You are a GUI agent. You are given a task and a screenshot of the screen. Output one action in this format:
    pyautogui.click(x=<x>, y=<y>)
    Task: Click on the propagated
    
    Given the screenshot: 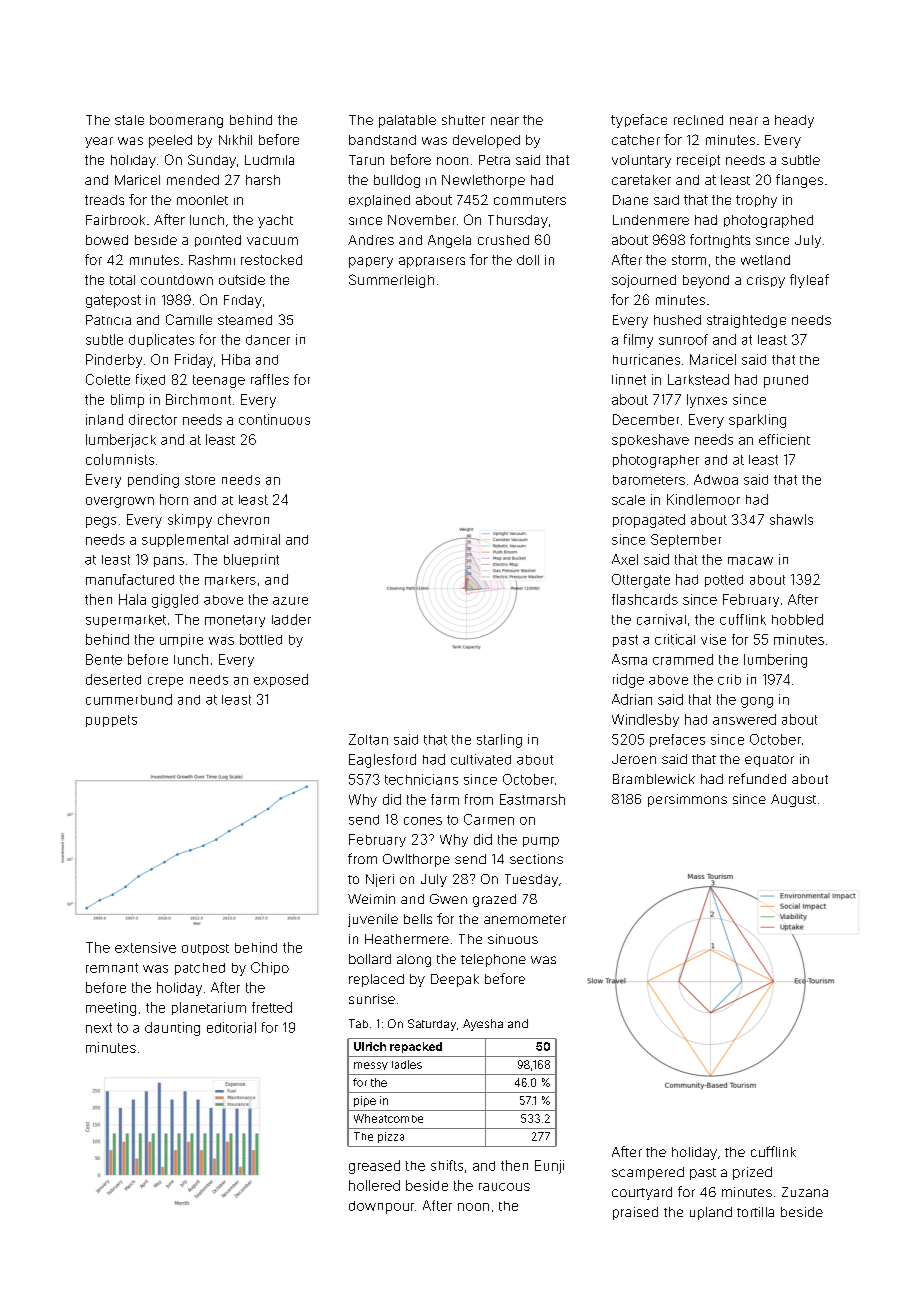 What is the action you would take?
    pyautogui.click(x=649, y=521)
